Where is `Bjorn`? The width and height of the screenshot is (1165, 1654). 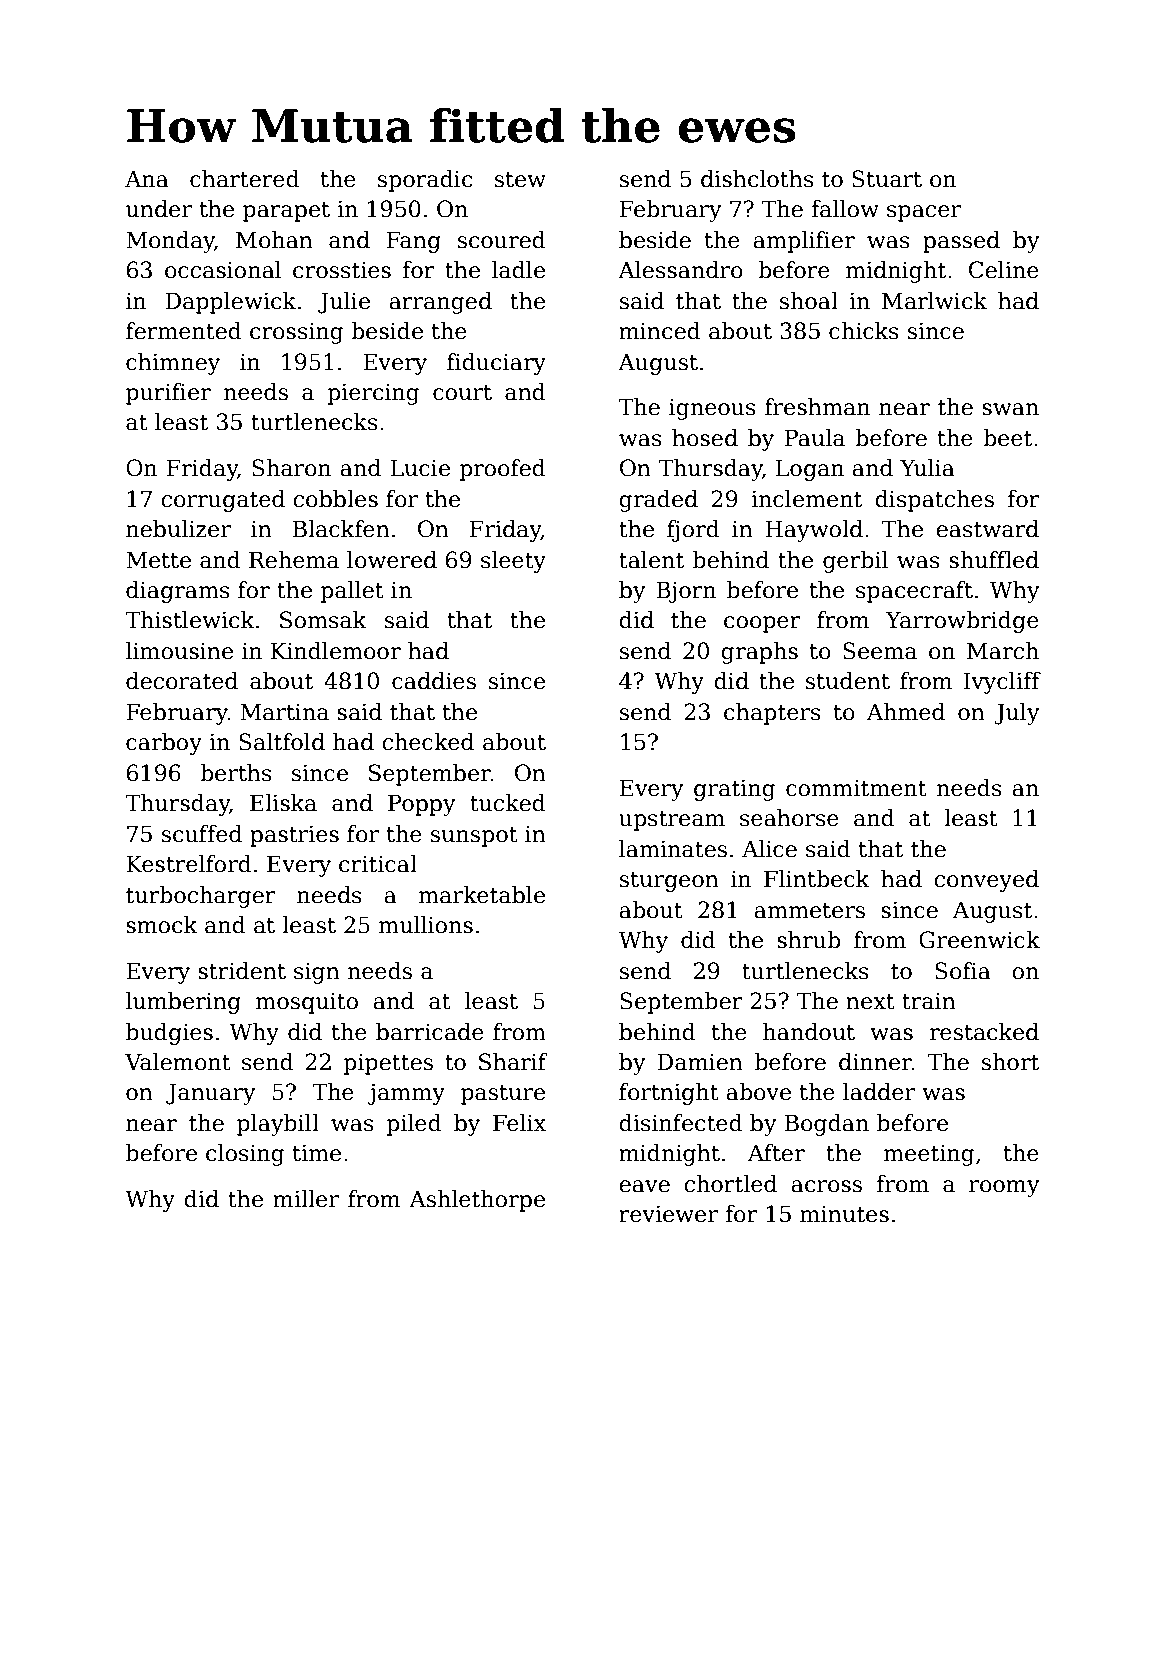
Bjorn is located at coordinates (686, 592).
